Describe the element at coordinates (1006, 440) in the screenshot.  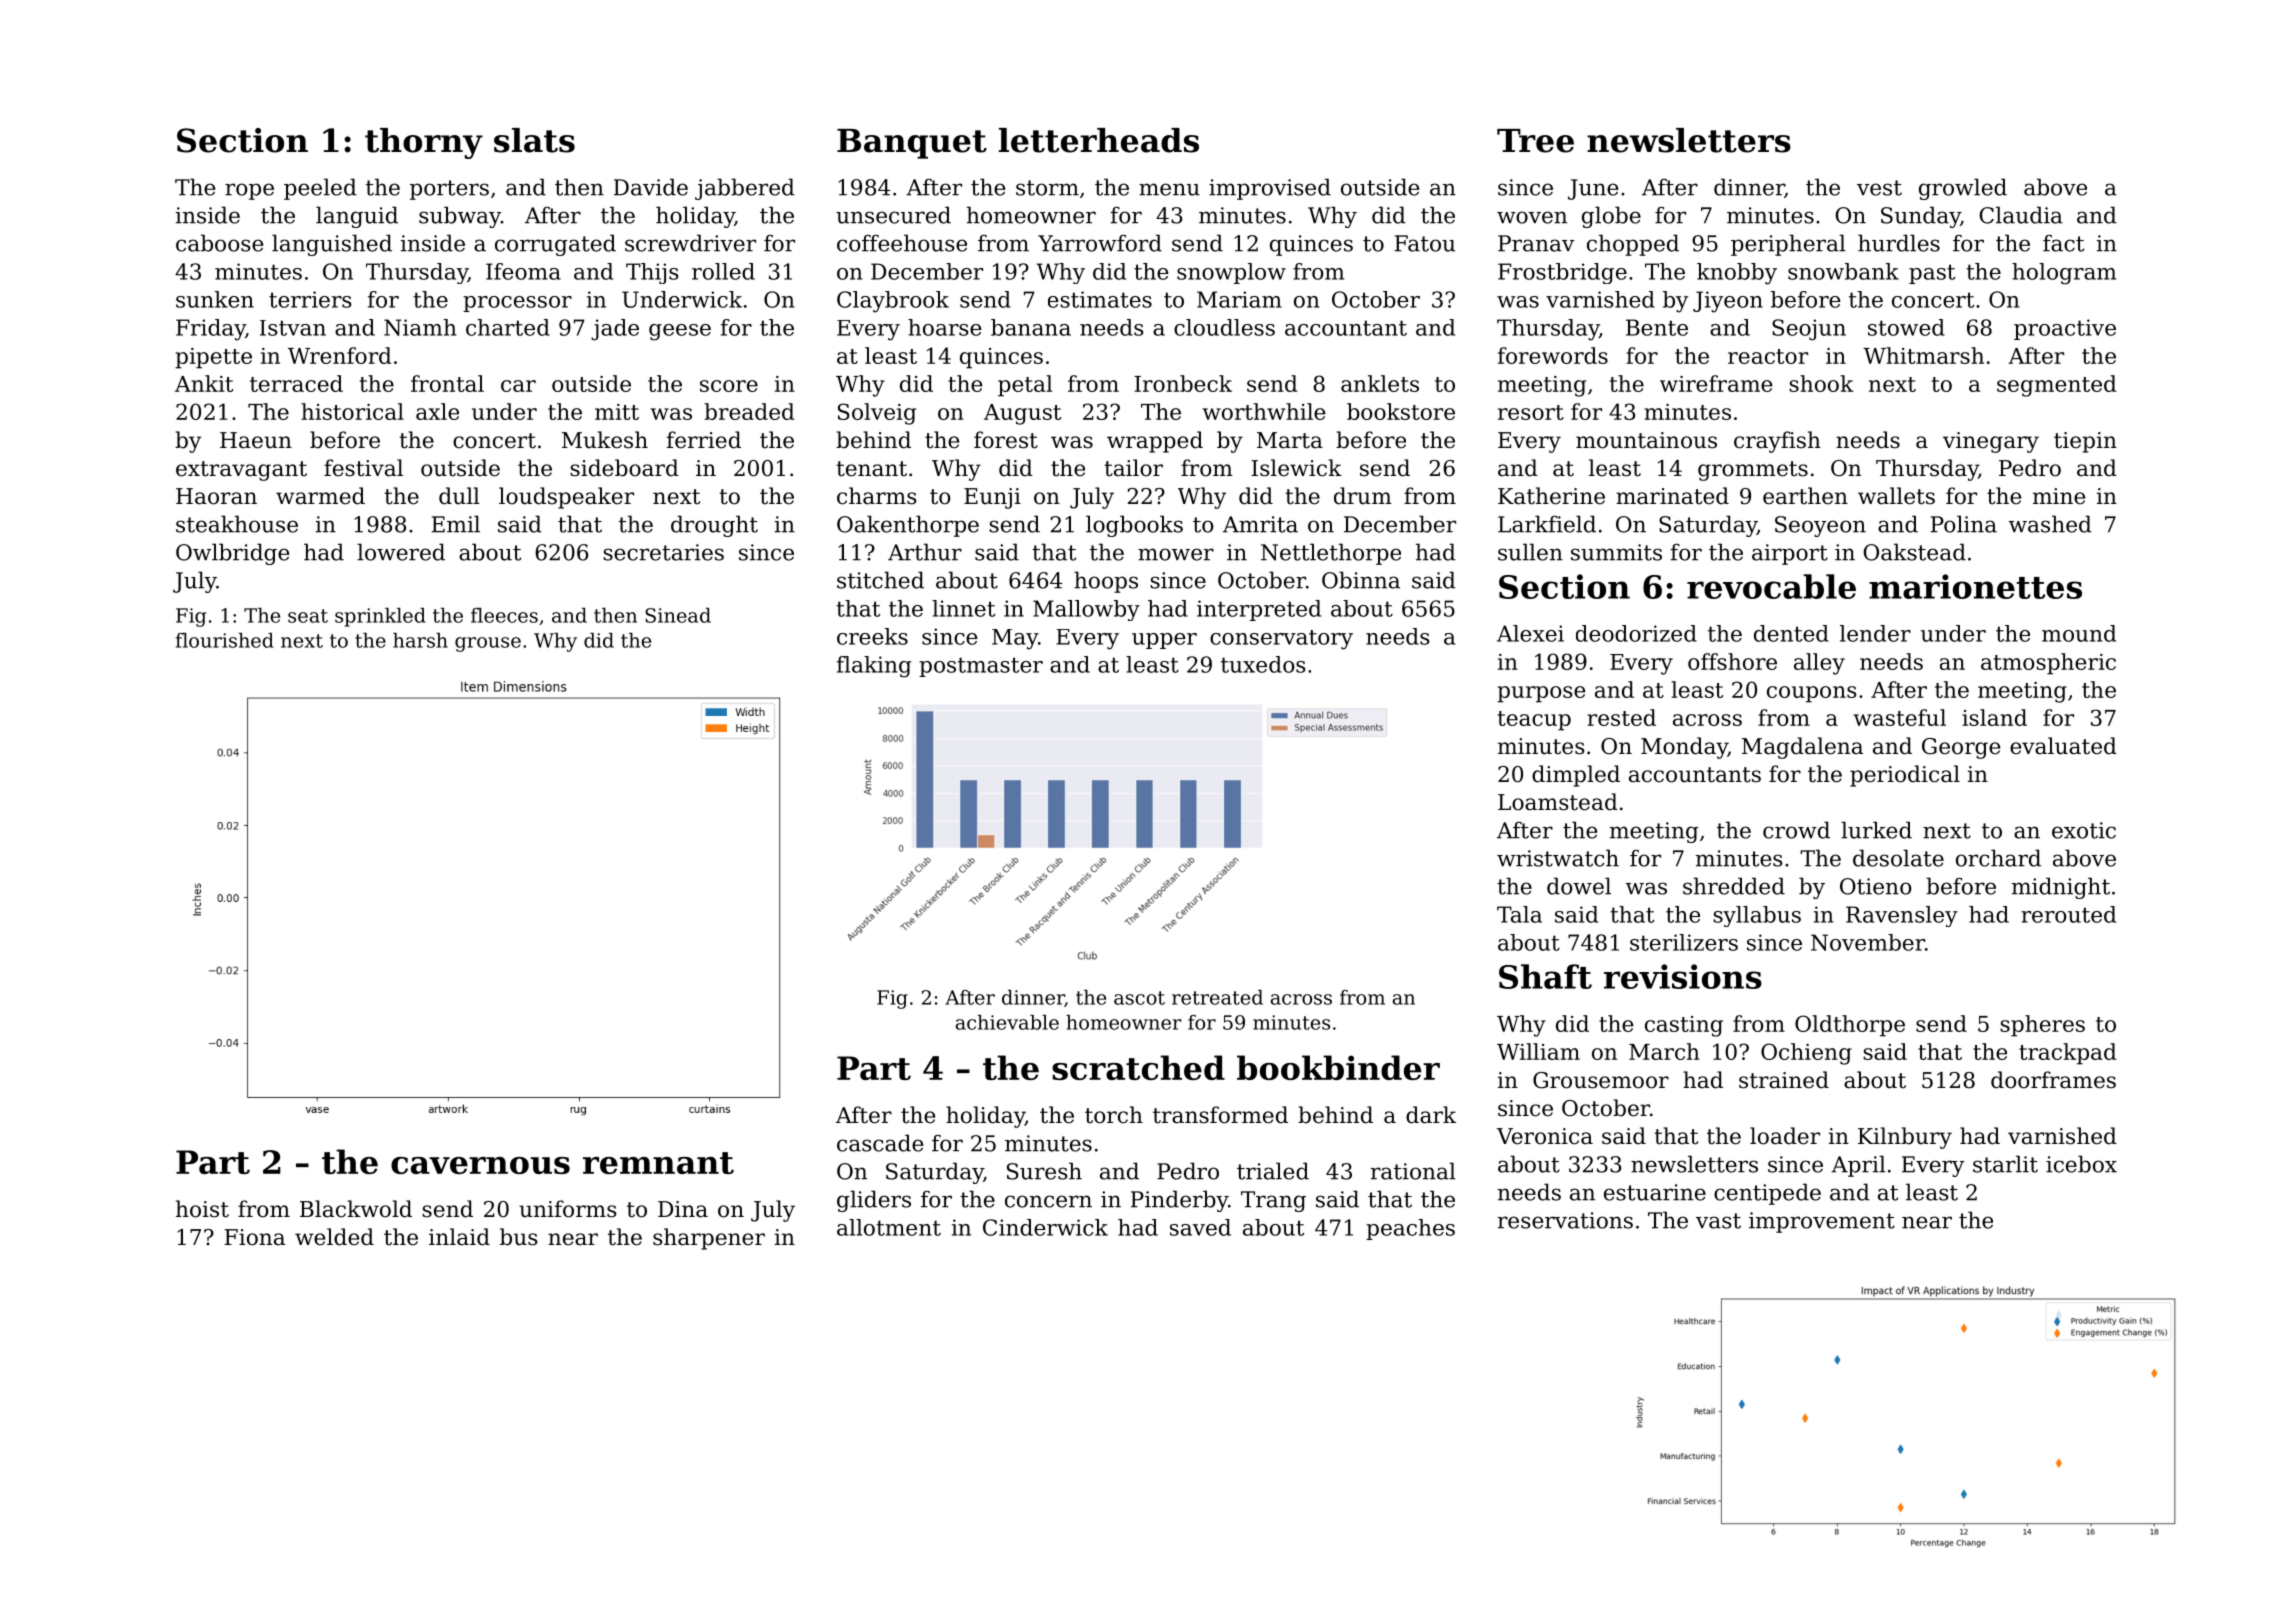
I see `forest` at that location.
